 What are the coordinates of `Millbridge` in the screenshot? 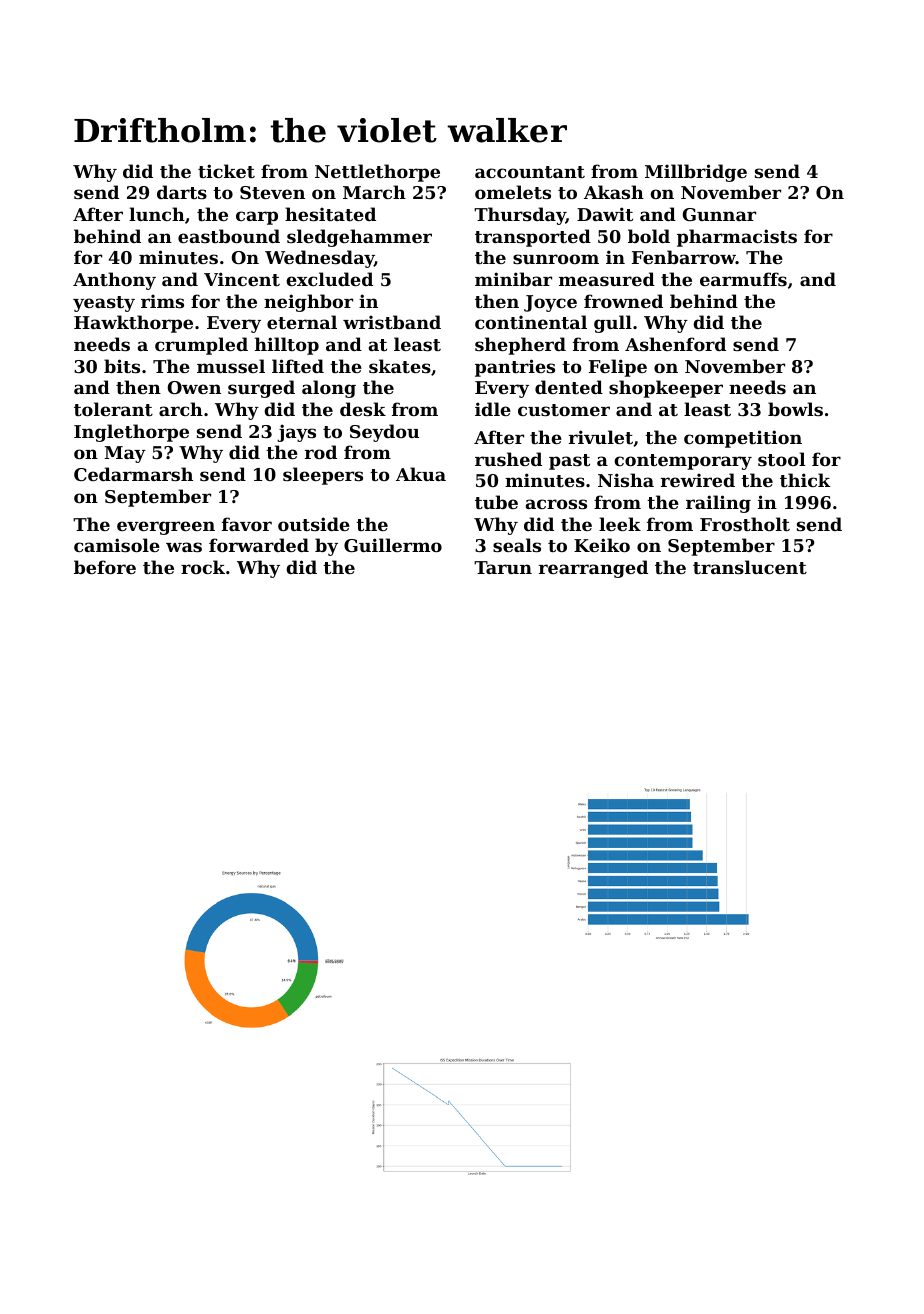 It's located at (696, 173).
